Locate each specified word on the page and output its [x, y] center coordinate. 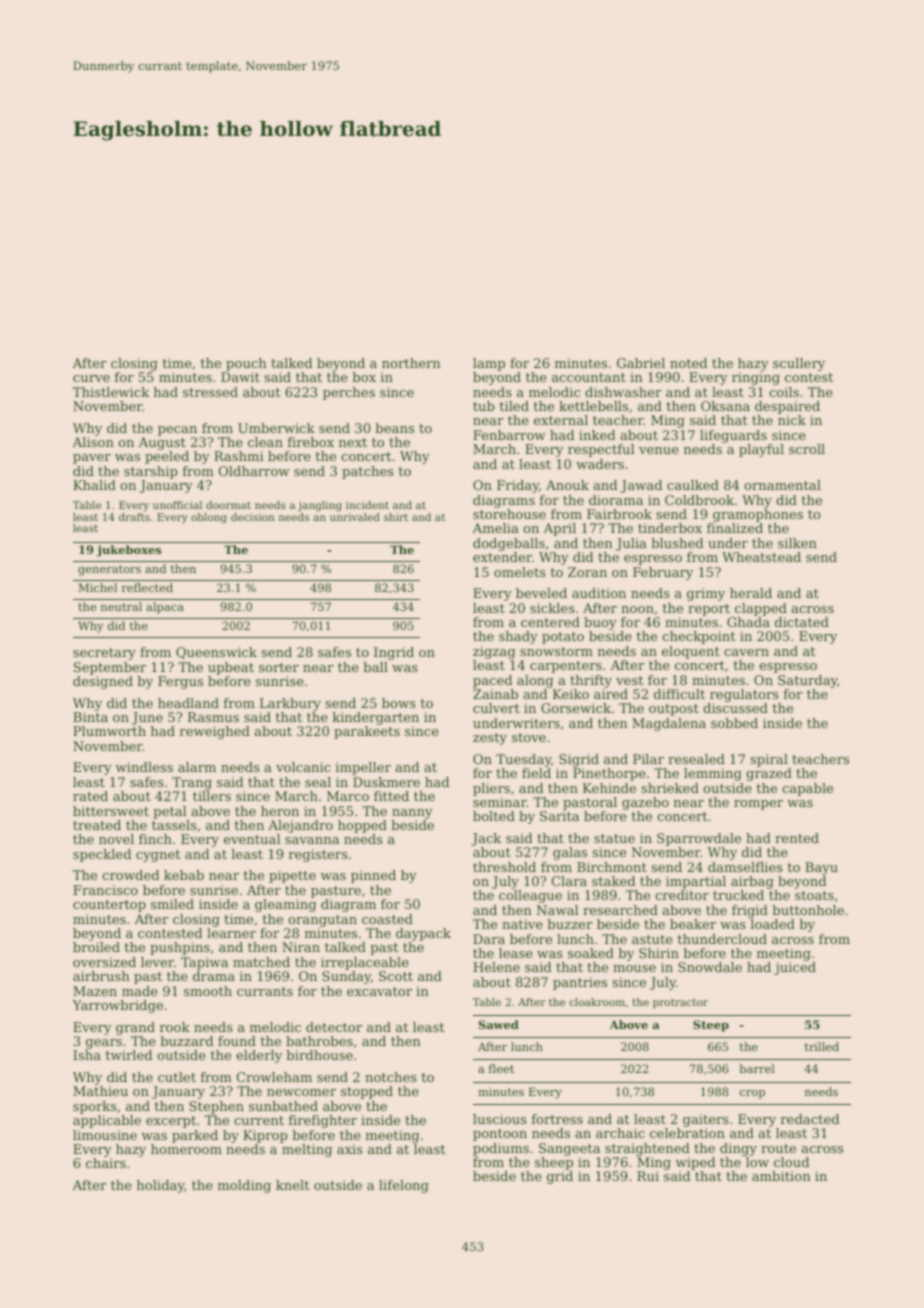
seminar [500, 802]
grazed [769, 774]
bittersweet [111, 811]
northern [411, 363]
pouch [246, 364]
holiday [160, 1186]
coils [784, 392]
